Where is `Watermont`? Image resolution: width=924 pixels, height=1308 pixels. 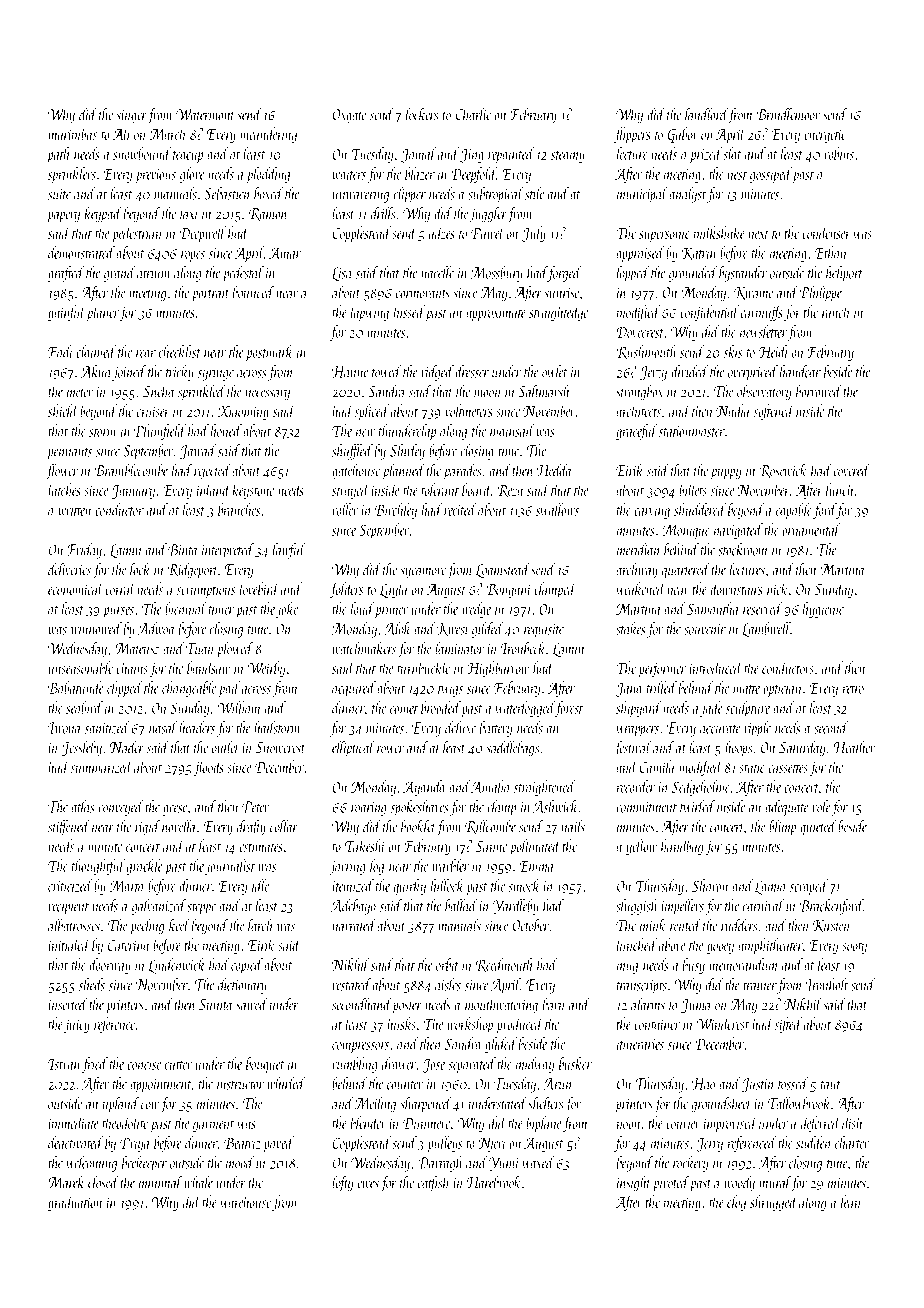 Watermont is located at coordinates (205, 114).
